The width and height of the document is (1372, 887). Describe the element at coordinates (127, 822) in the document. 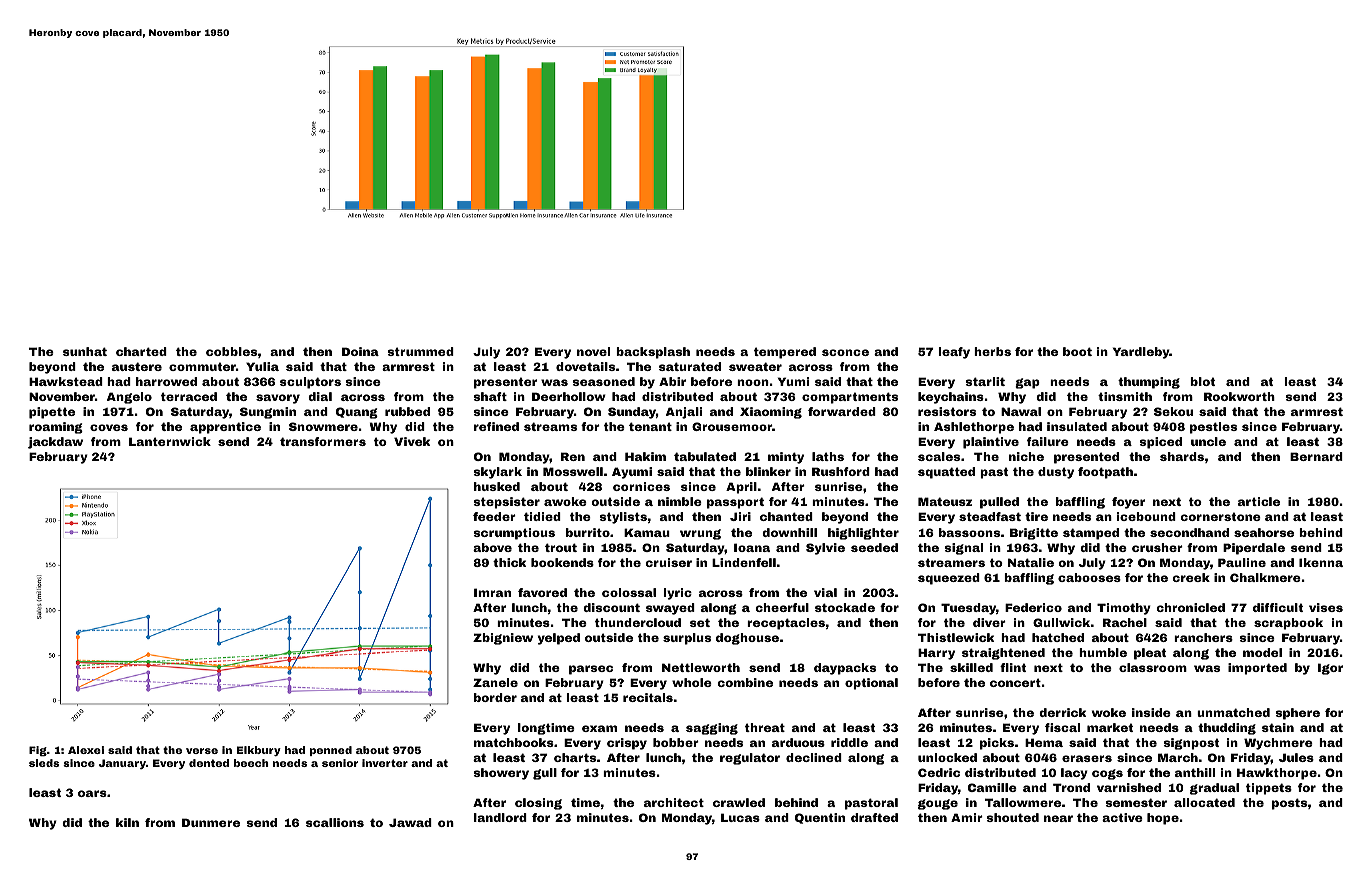

I see `kiln` at that location.
